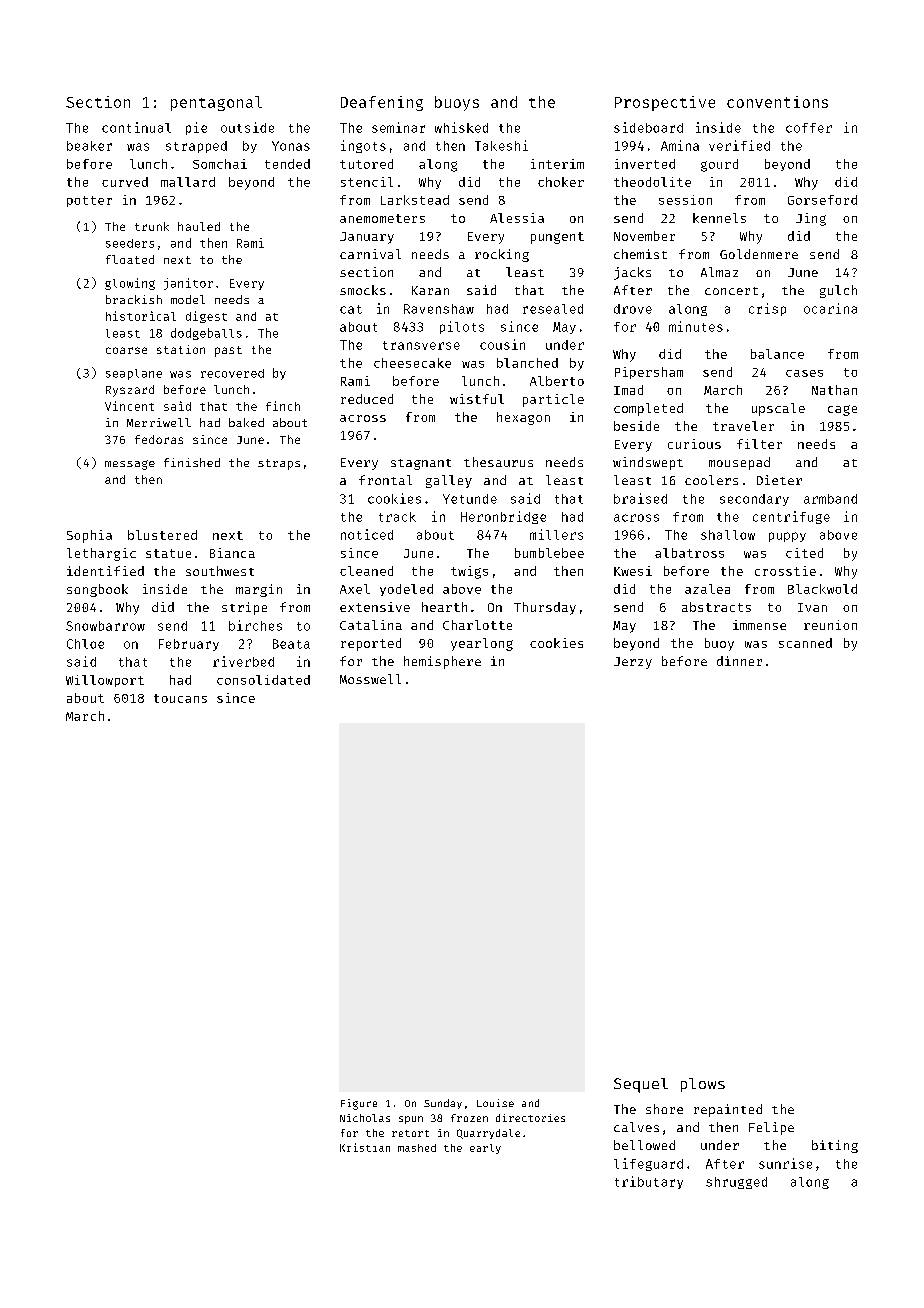 The height and width of the screenshot is (1308, 924). What do you see at coordinates (105, 681) in the screenshot?
I see `Willowport` at bounding box center [105, 681].
